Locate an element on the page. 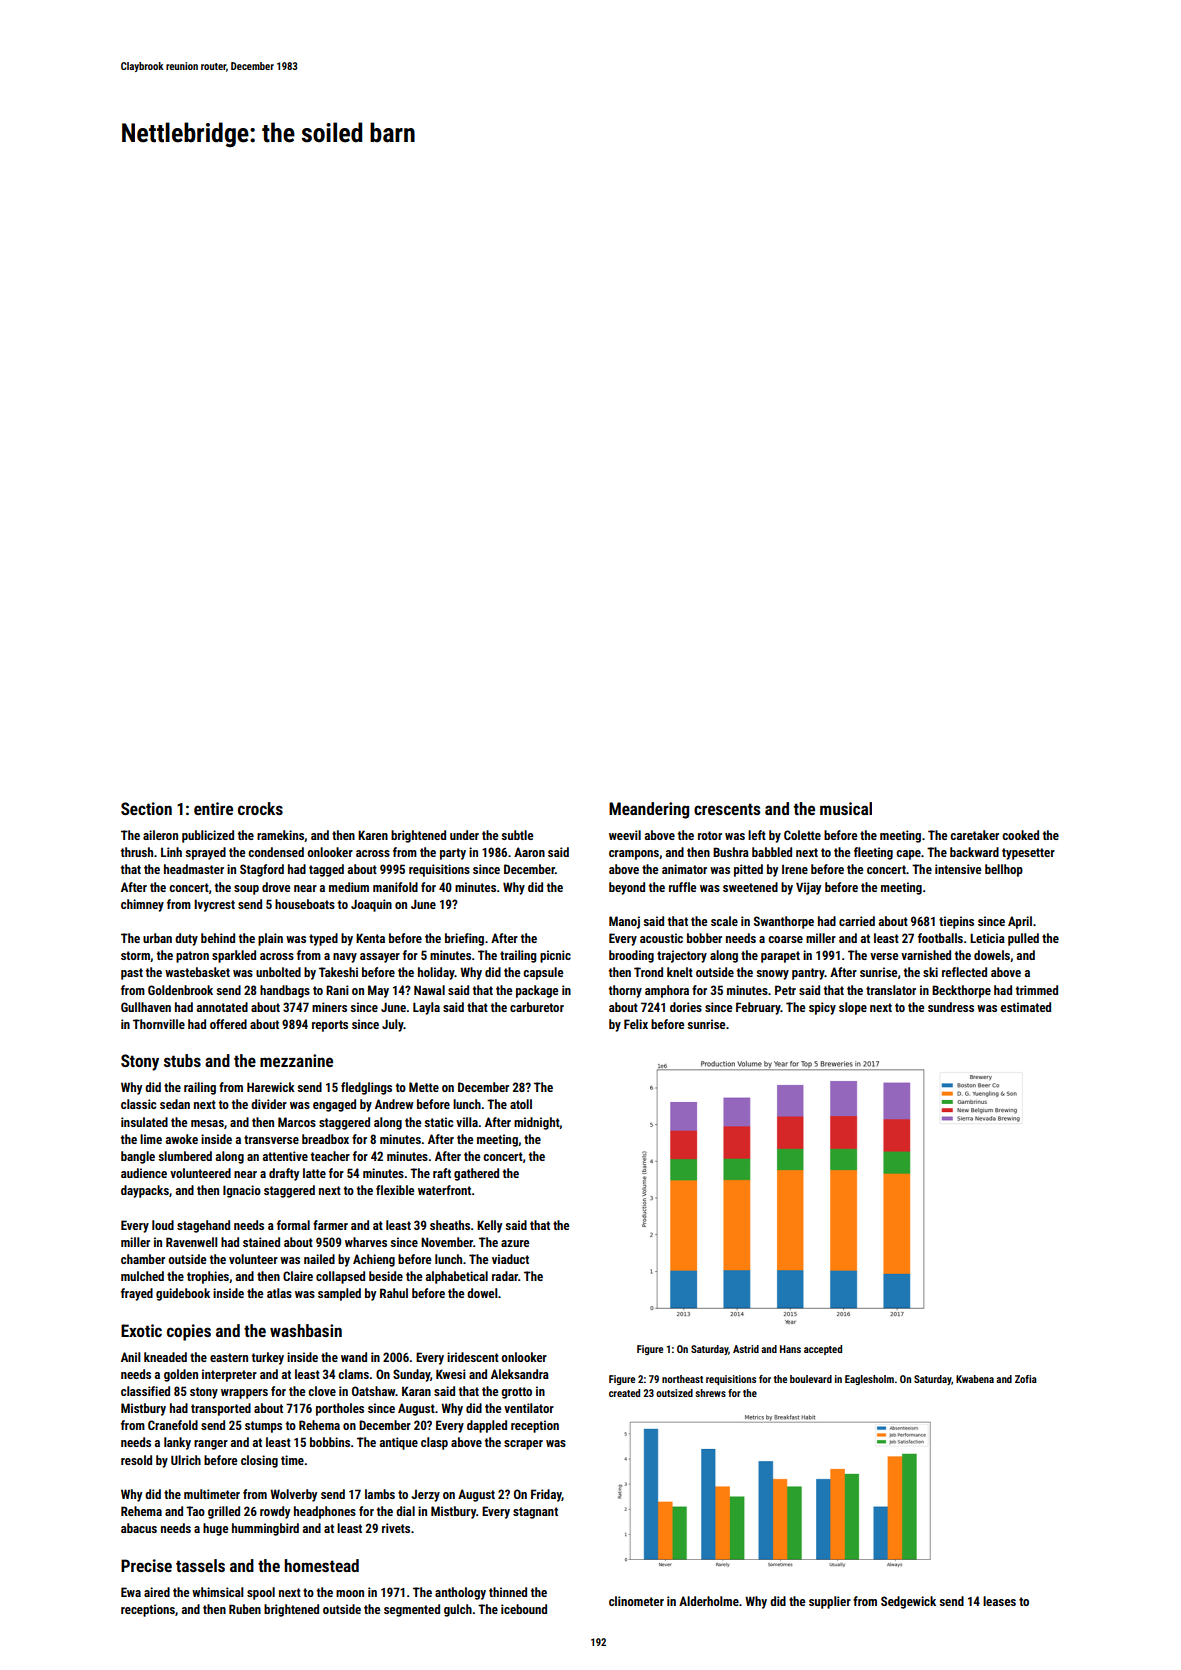 Image resolution: width=1181 pixels, height=1670 pixels. Section is located at coordinates (146, 808).
